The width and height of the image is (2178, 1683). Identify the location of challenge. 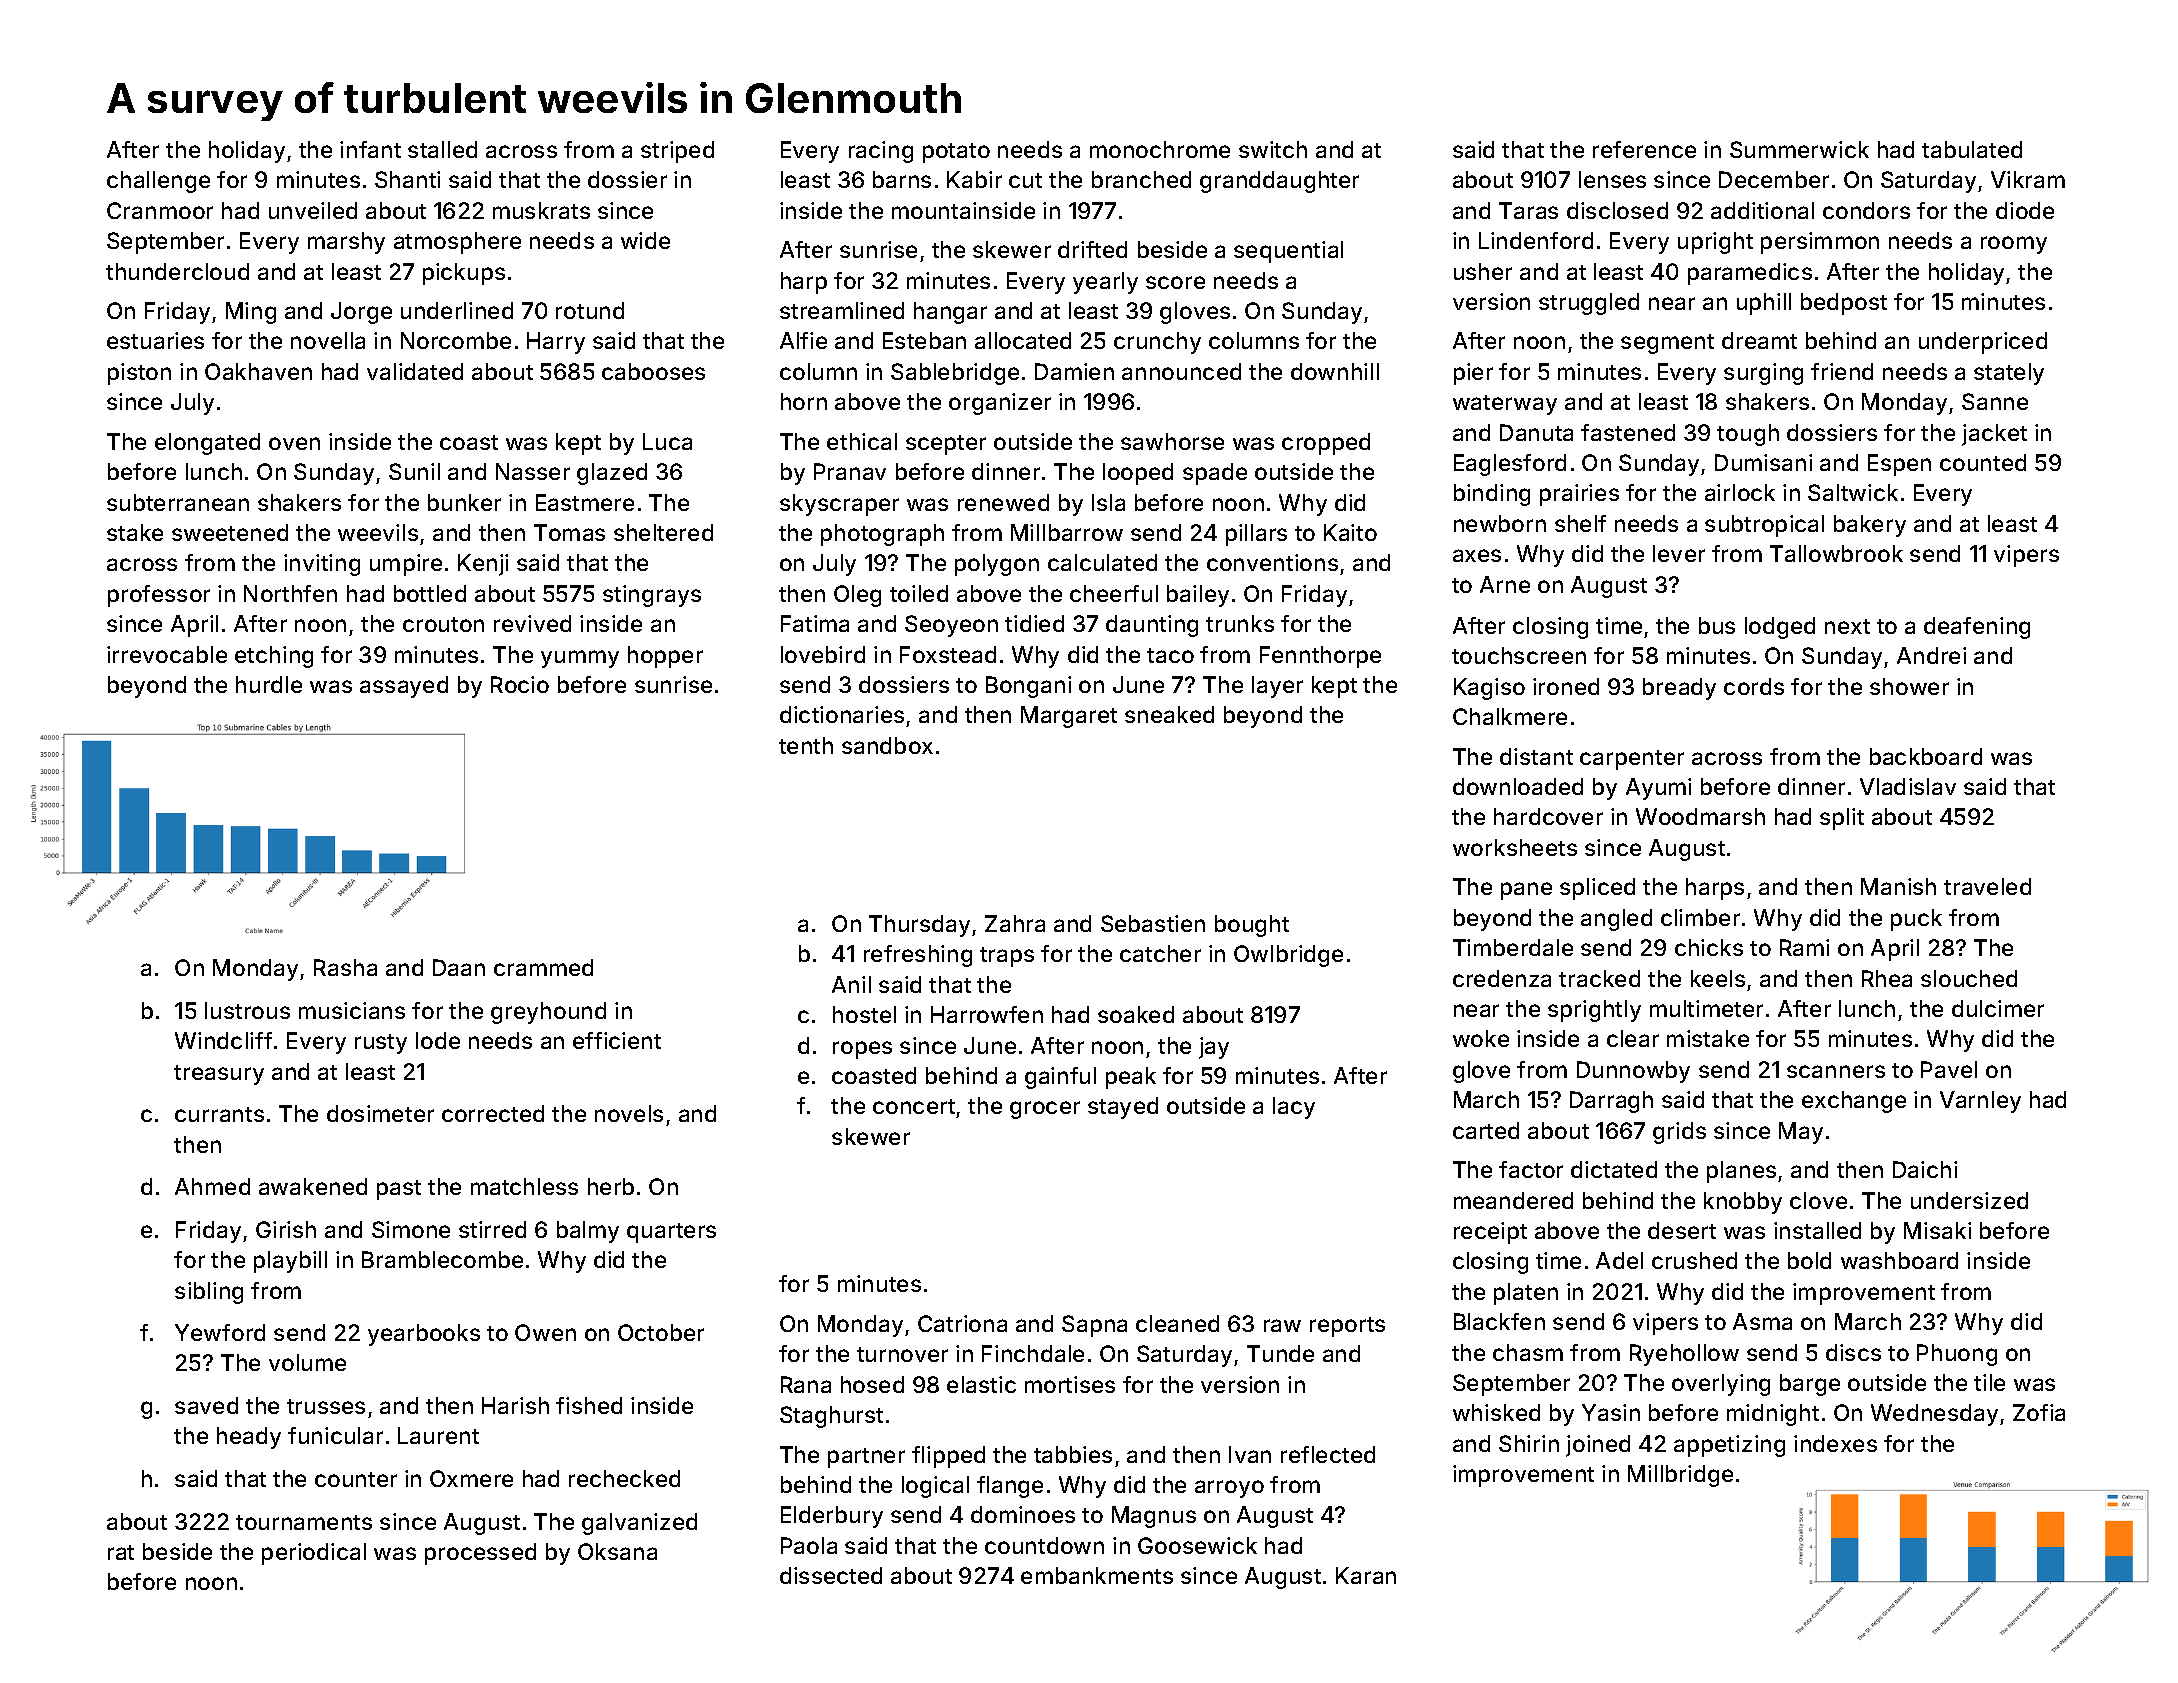
(158, 182).
